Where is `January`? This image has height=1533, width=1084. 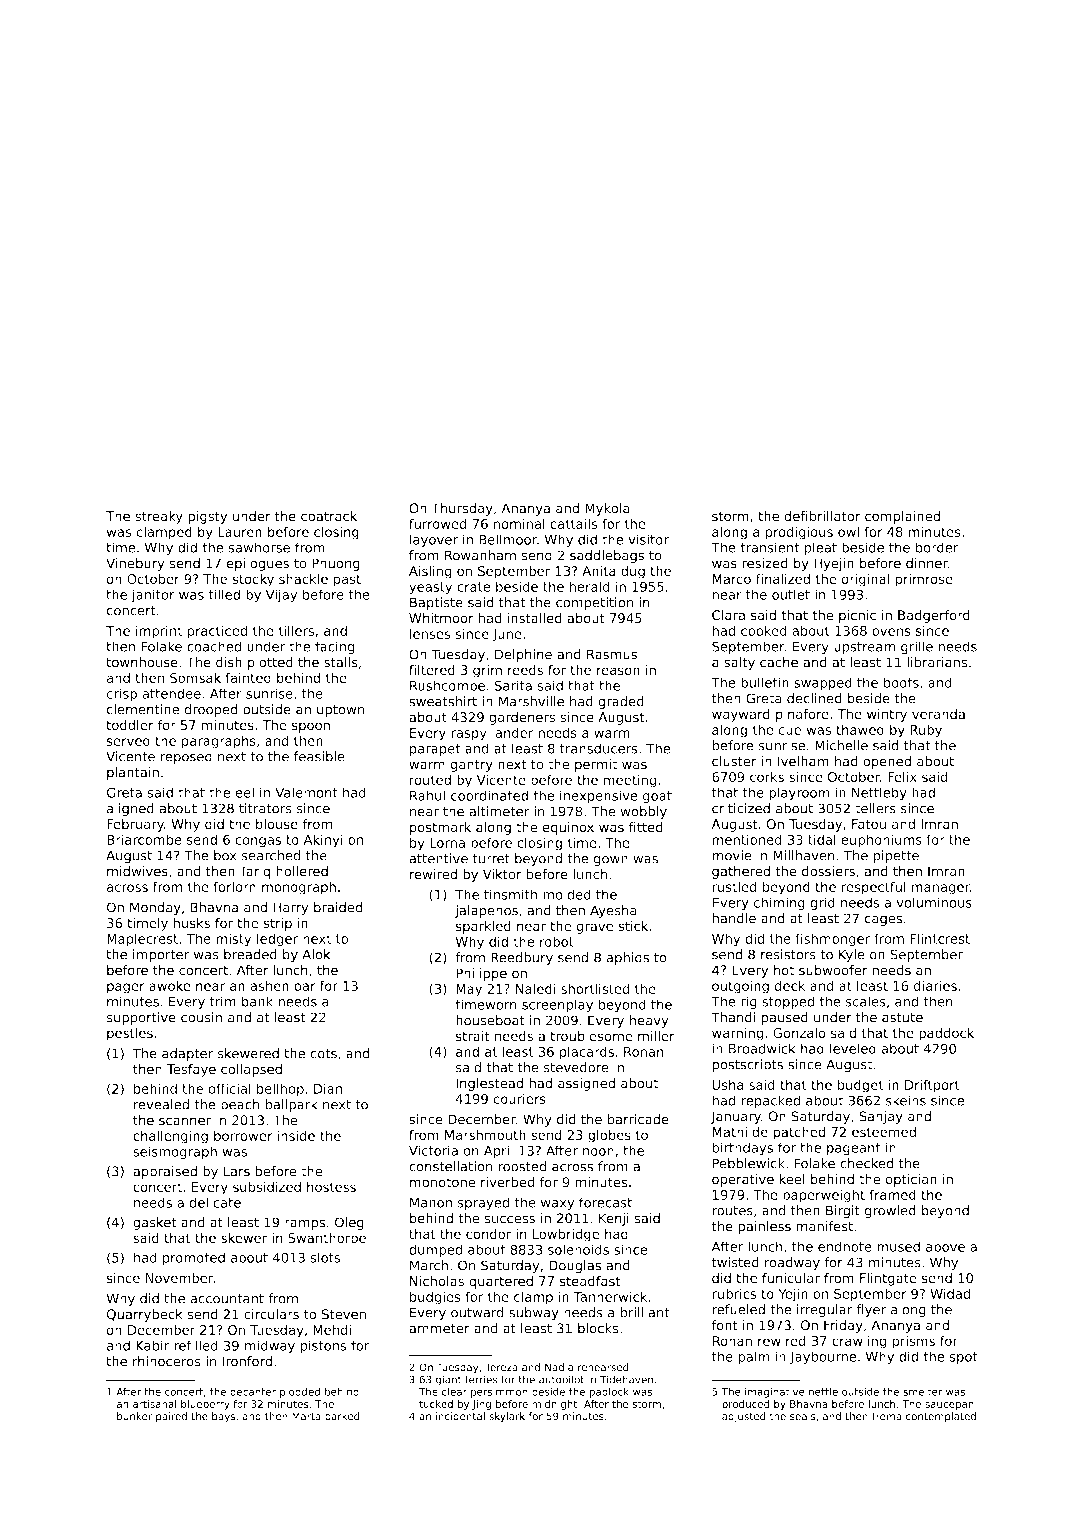 January is located at coordinates (736, 1117).
